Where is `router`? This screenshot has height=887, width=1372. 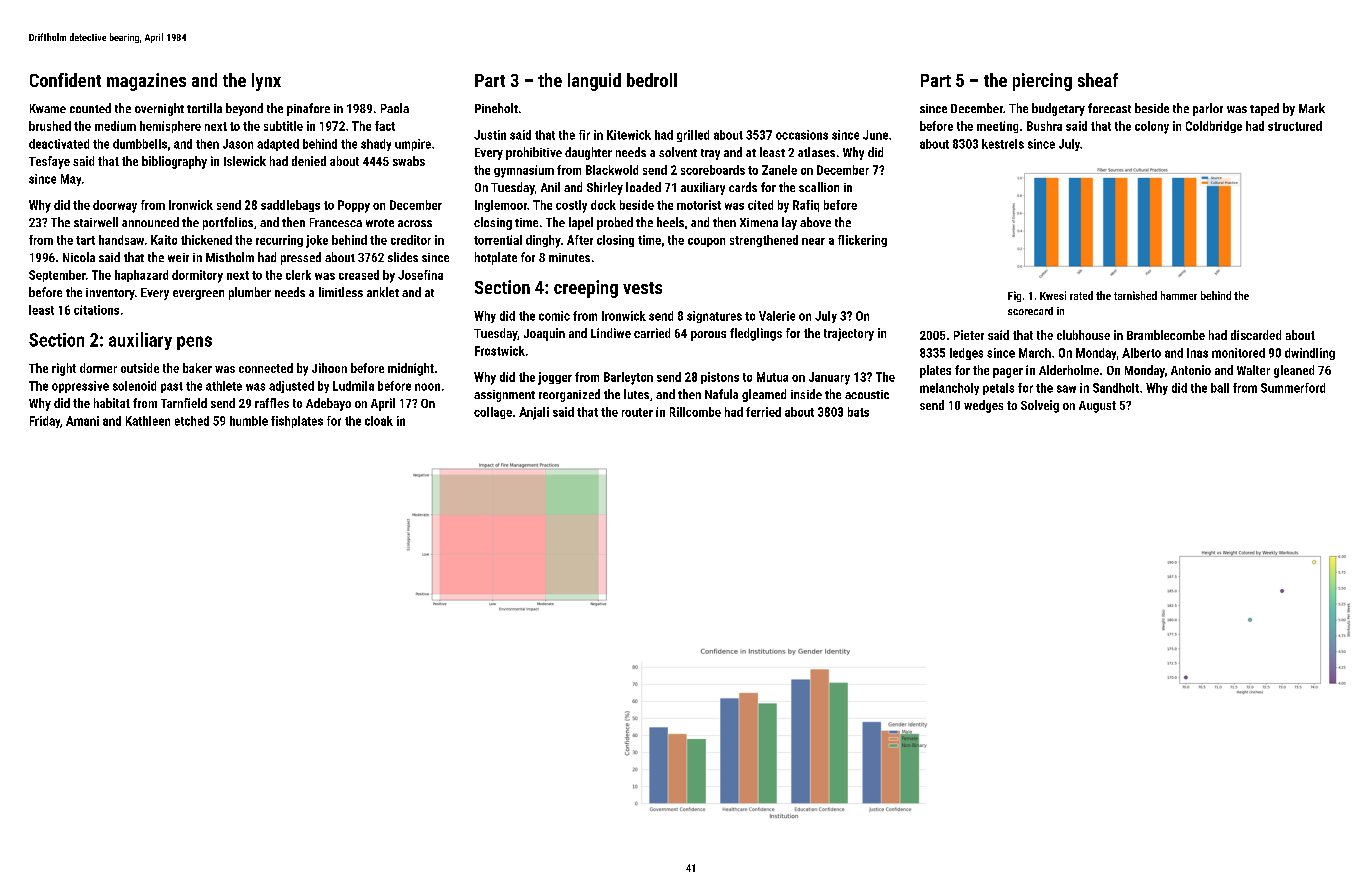 router is located at coordinates (637, 412).
